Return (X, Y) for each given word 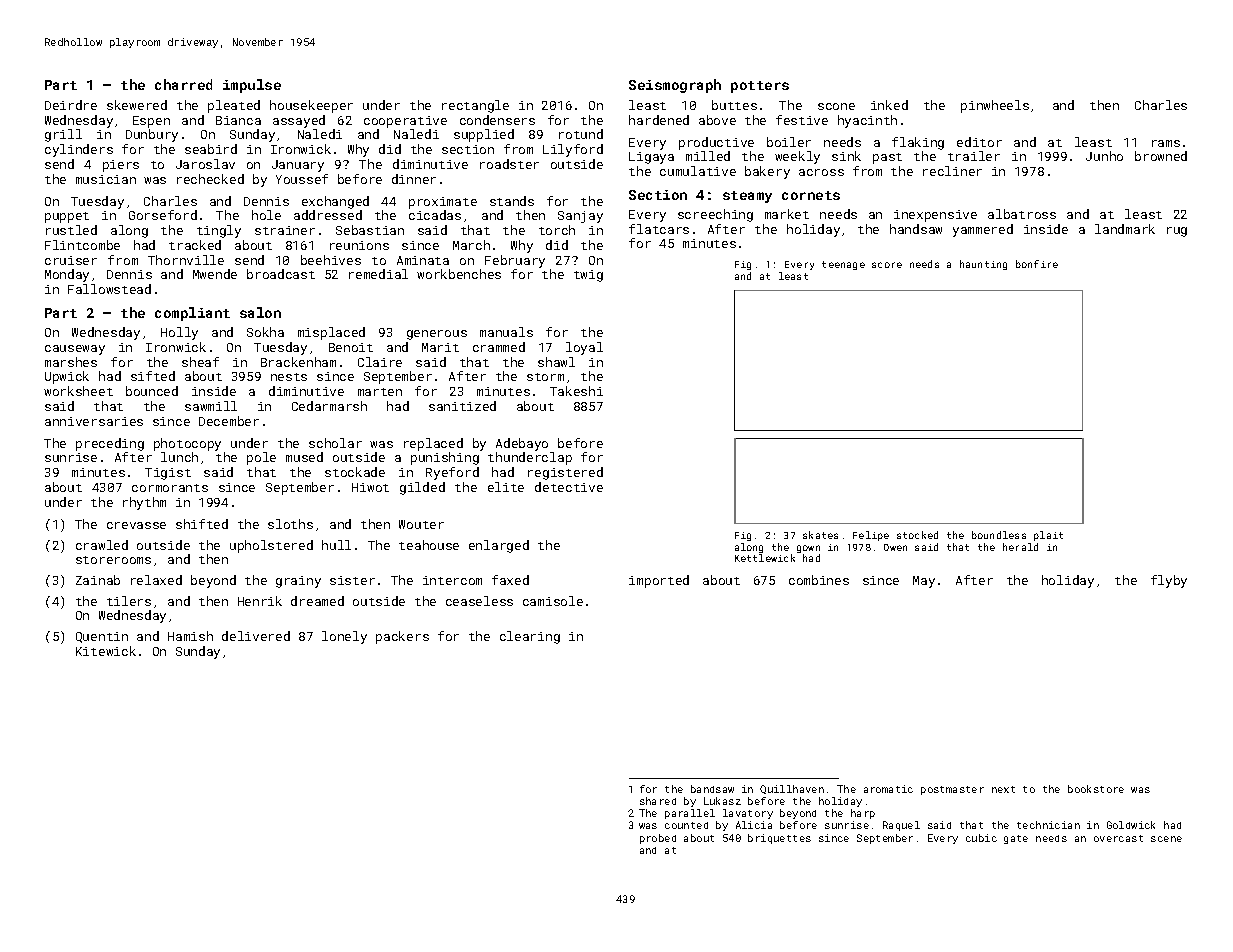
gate (1016, 839)
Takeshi (576, 391)
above (717, 120)
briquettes (779, 839)
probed (658, 839)
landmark (1125, 229)
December (229, 421)
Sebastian (370, 230)
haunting (983, 265)
